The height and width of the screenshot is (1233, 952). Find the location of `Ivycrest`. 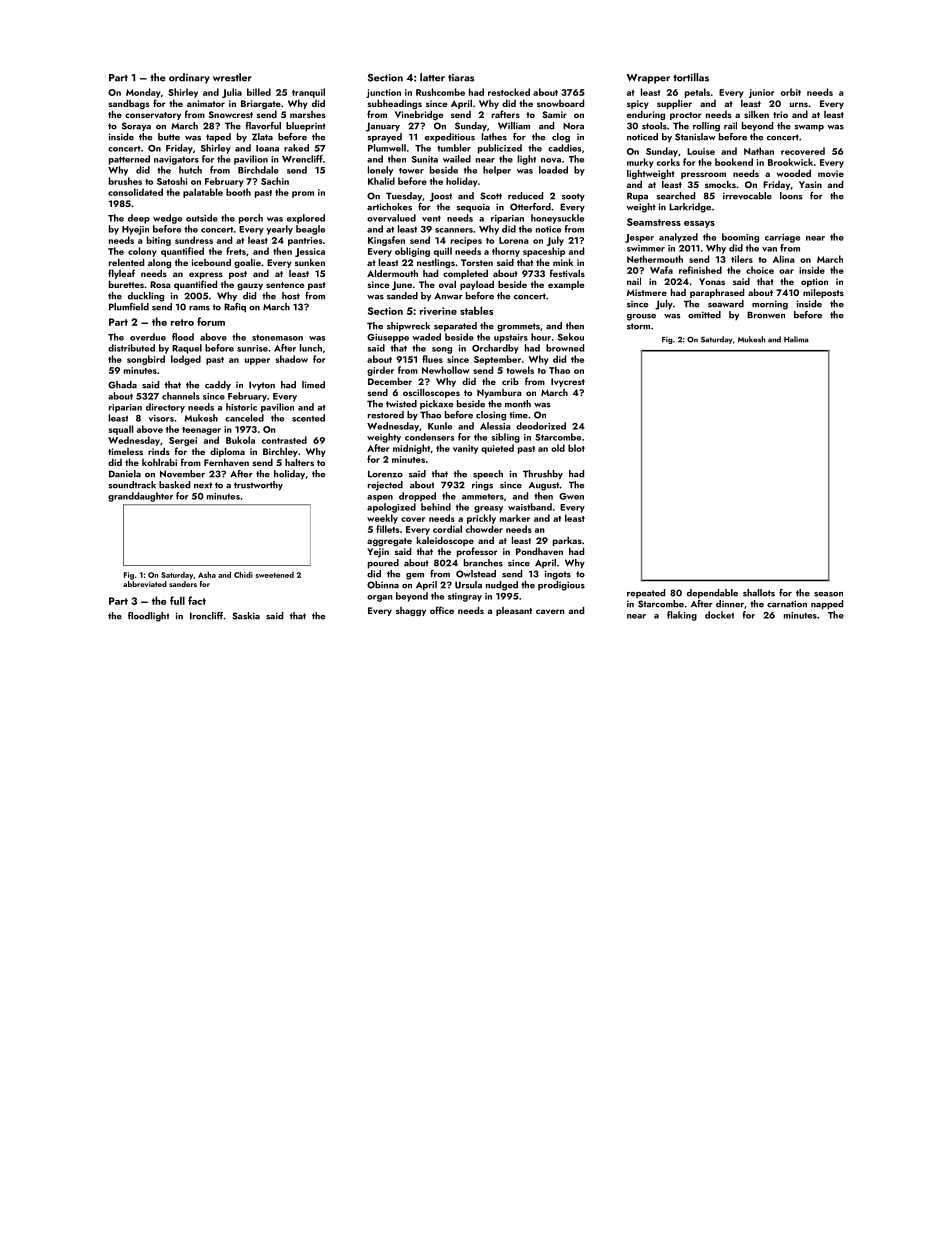

Ivycrest is located at coordinates (568, 382).
